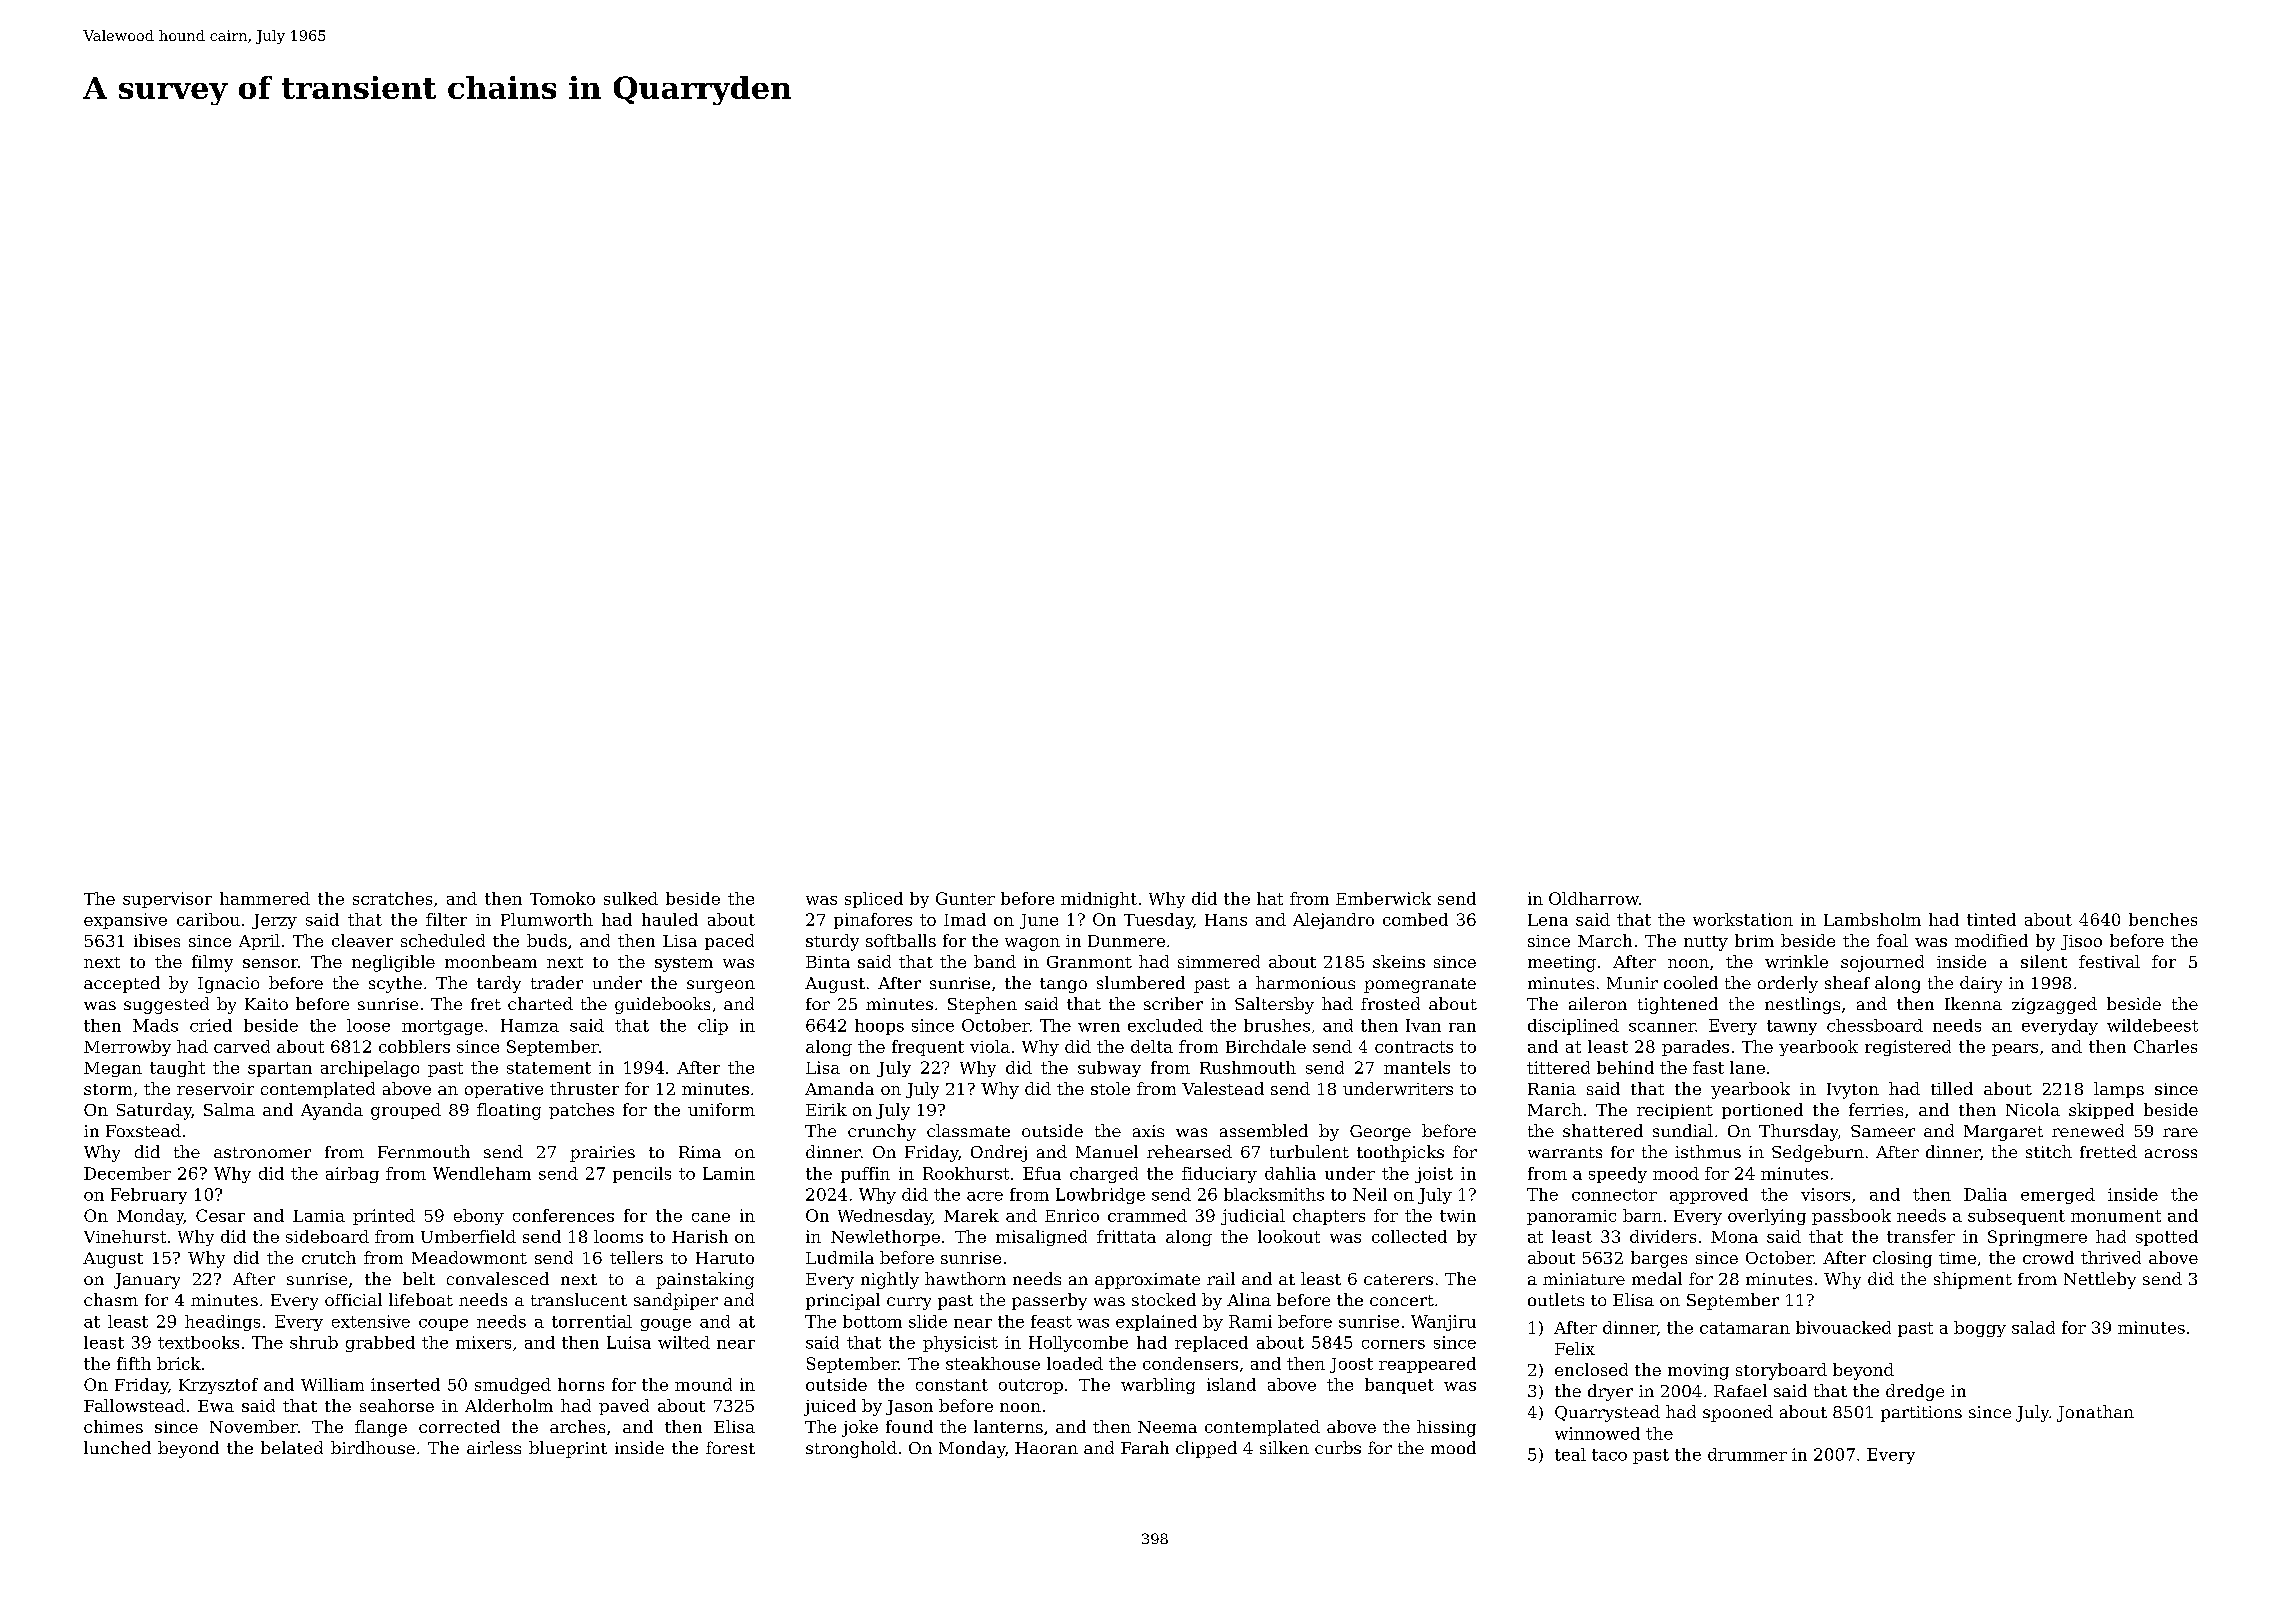 The image size is (2282, 1614). What do you see at coordinates (134, 1363) in the screenshot?
I see `fifth` at bounding box center [134, 1363].
